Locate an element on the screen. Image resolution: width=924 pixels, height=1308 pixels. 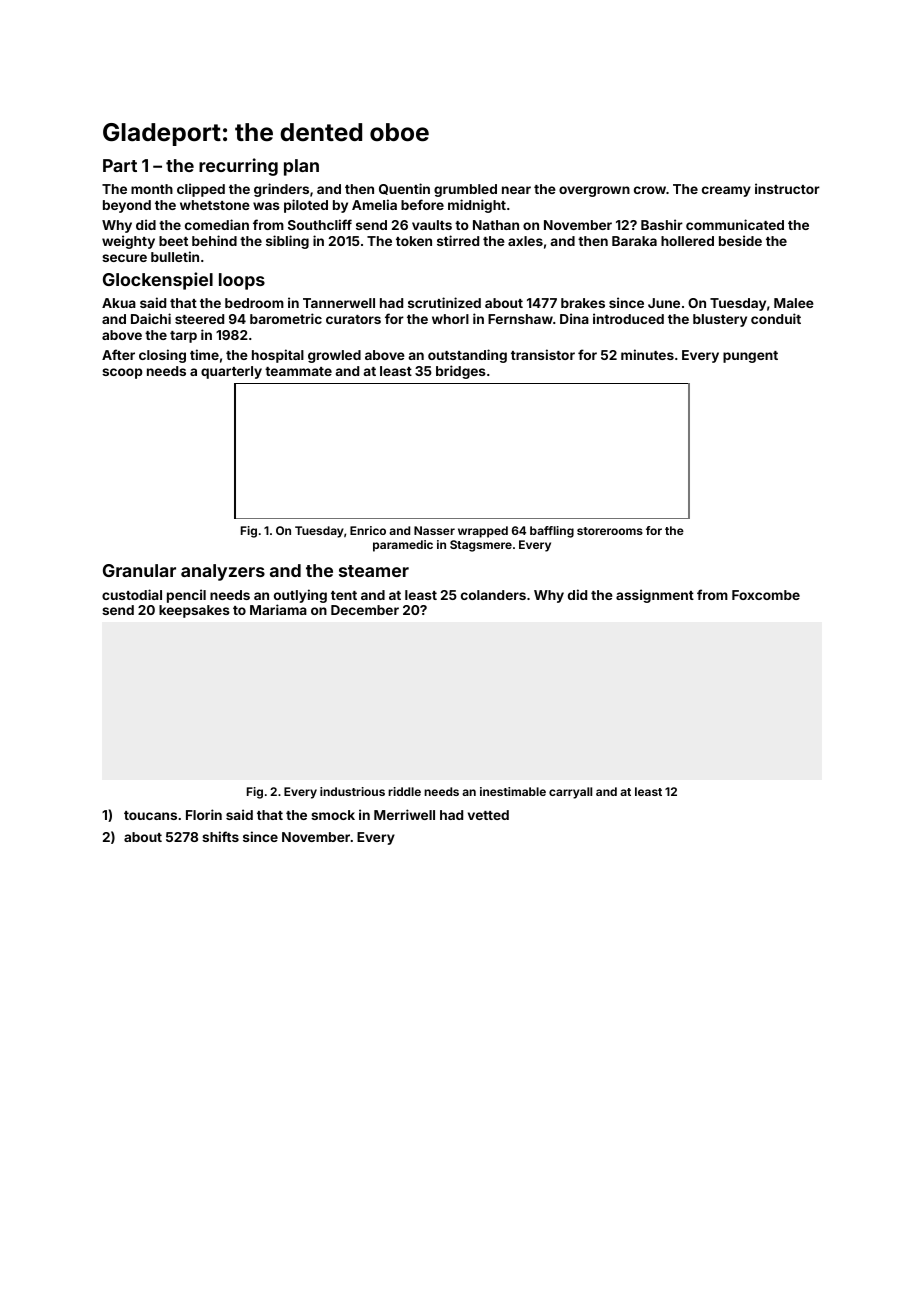
near is located at coordinates (516, 190).
